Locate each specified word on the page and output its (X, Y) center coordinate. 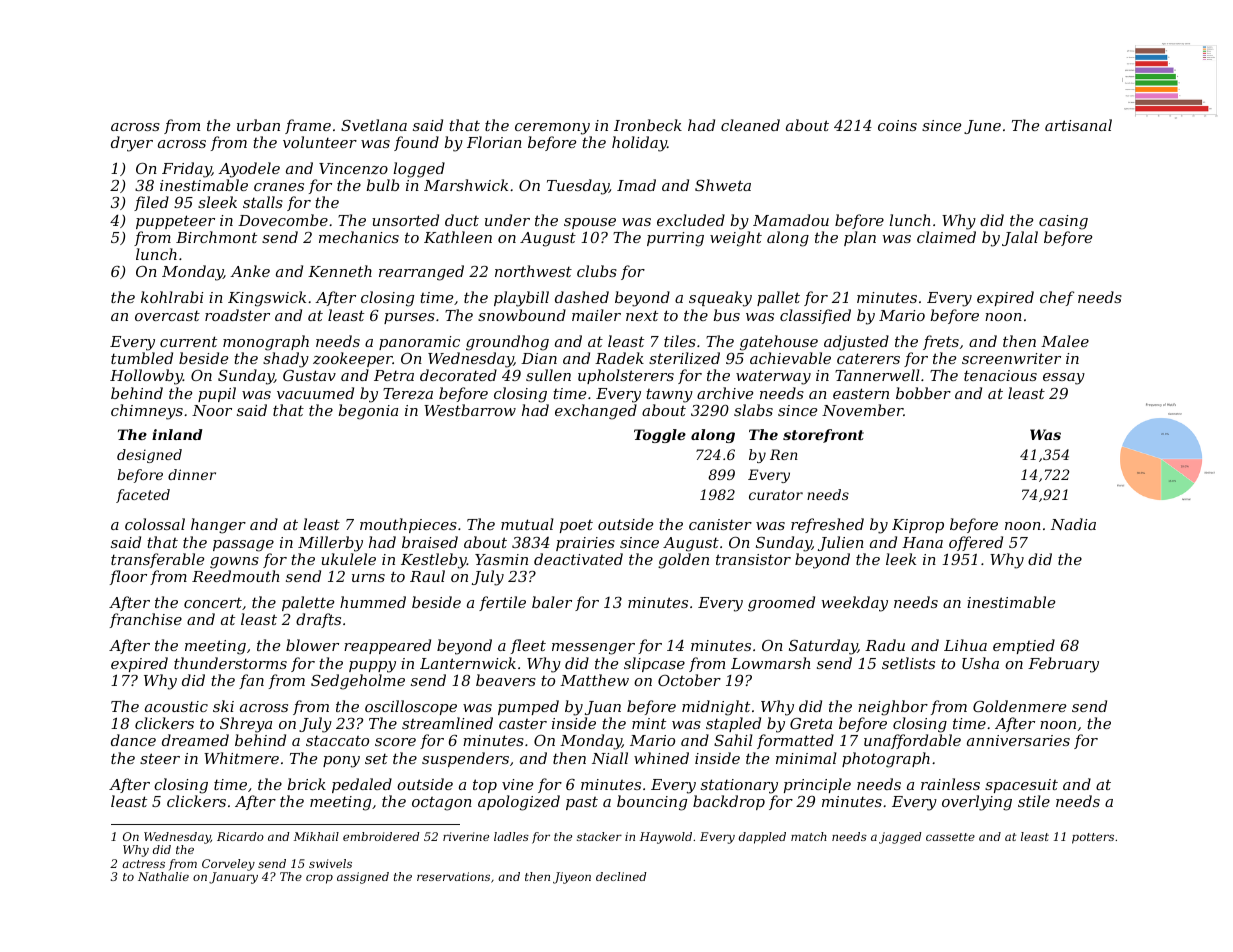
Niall (610, 758)
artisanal (1078, 125)
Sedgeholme (358, 682)
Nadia (1073, 524)
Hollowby (146, 377)
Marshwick (466, 185)
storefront (823, 436)
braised (430, 542)
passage (243, 546)
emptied (1024, 646)
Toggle (660, 436)
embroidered (381, 836)
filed (151, 203)
